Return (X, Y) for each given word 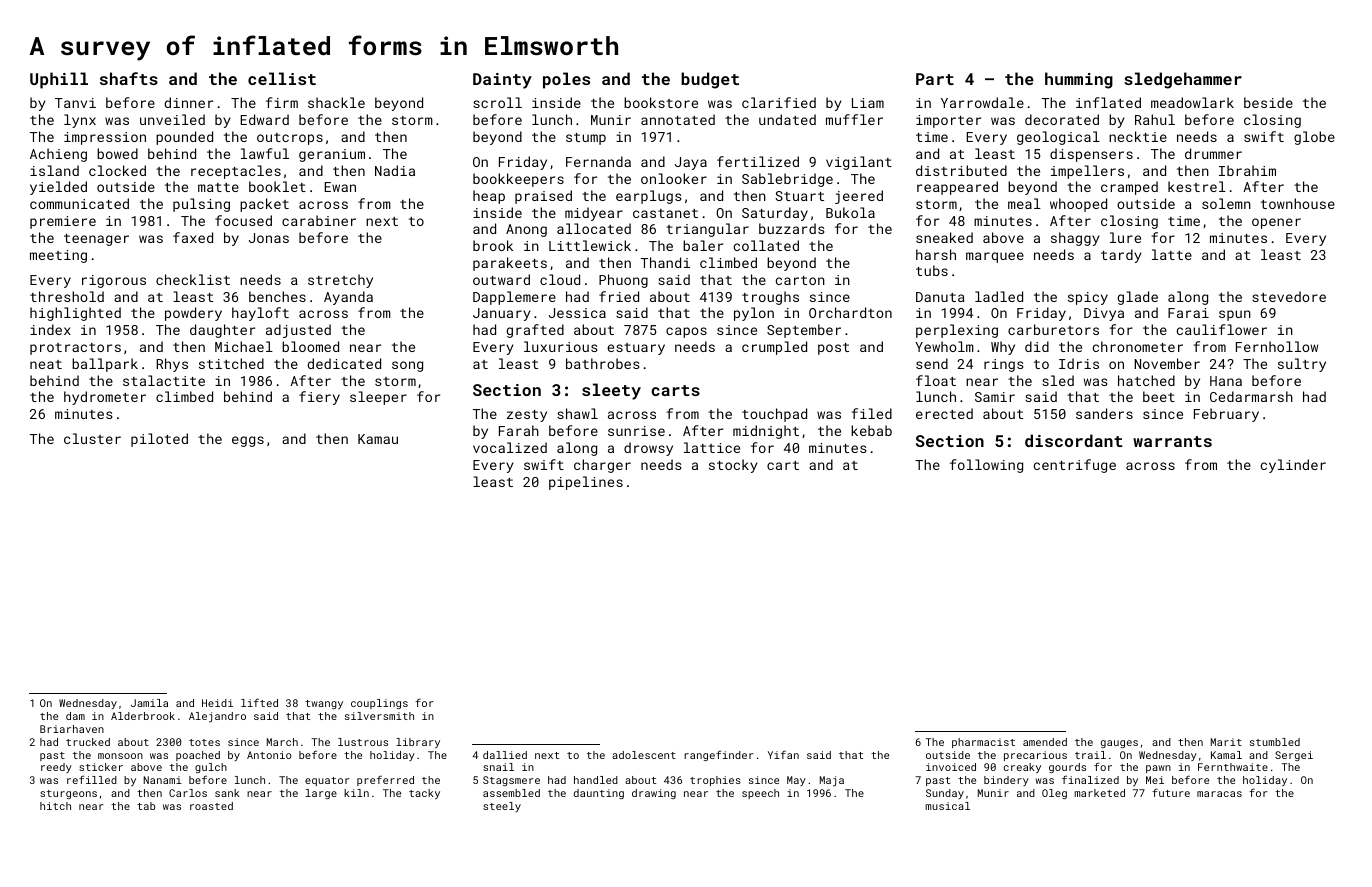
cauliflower (1222, 329)
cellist (282, 78)
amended (1045, 742)
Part (935, 79)
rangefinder (718, 755)
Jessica (577, 313)
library (418, 743)
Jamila (149, 703)
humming (1079, 80)
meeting (58, 256)
